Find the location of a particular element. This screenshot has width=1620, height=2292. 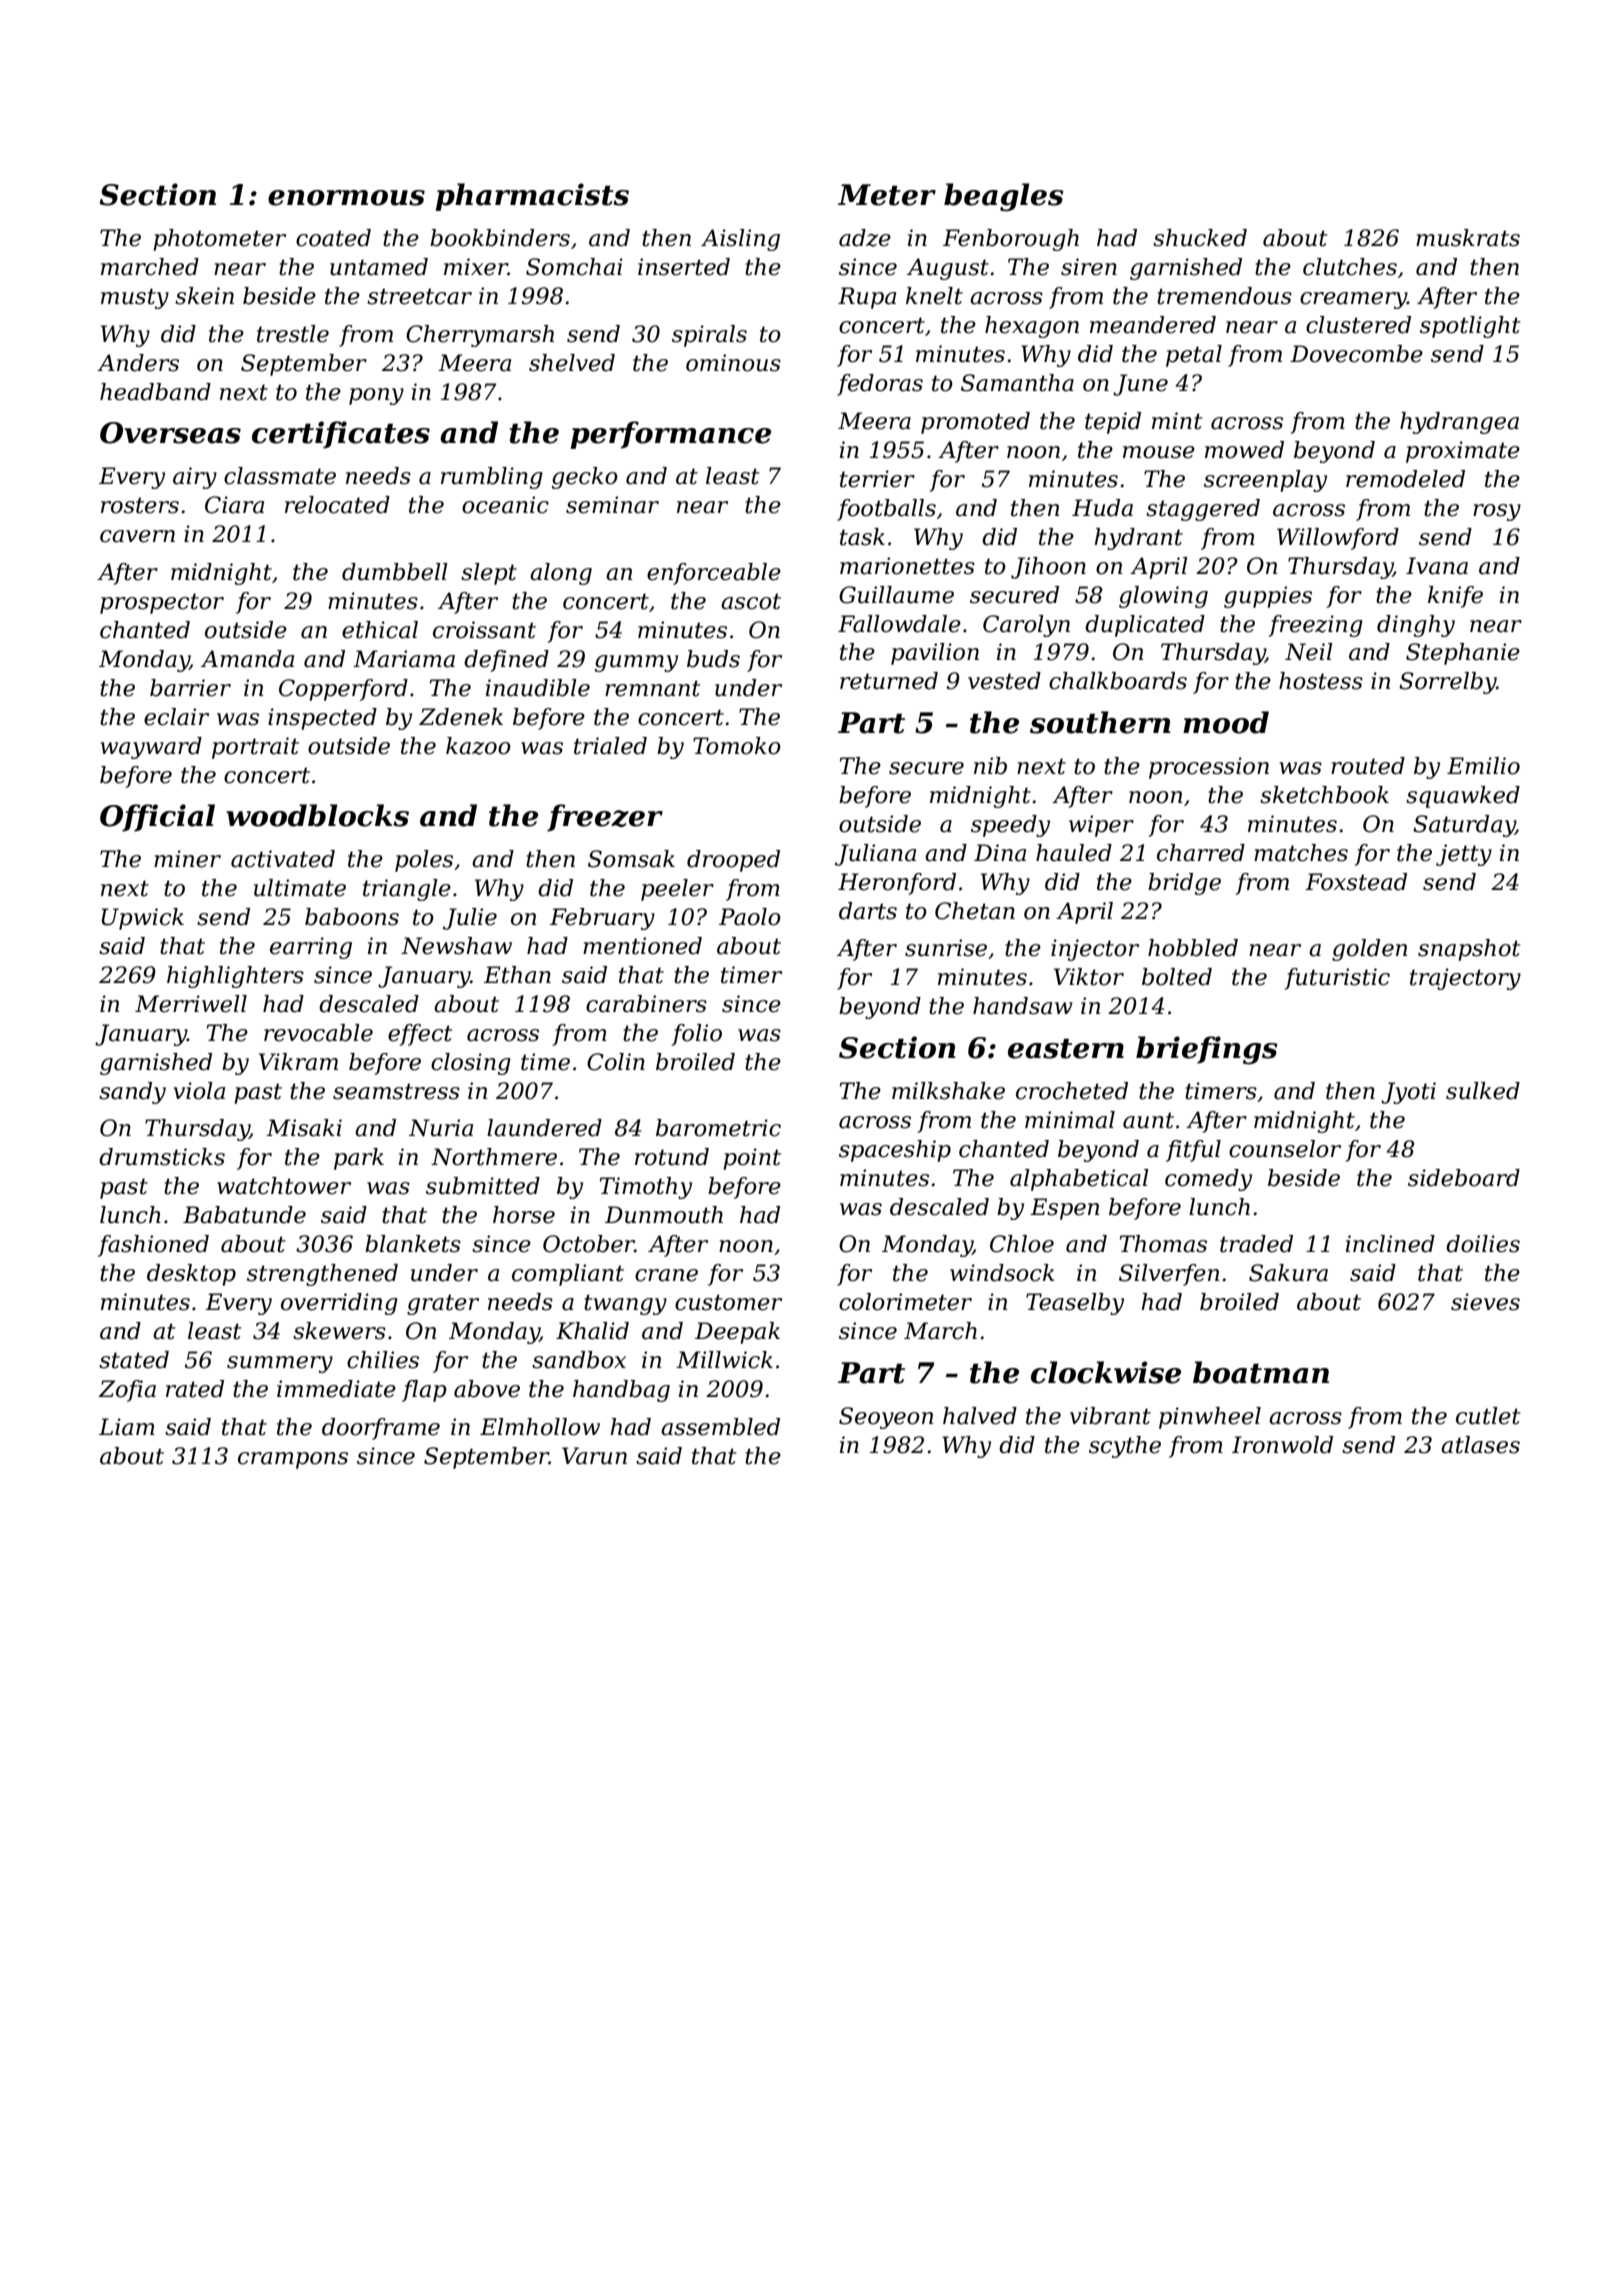

effect is located at coordinates (420, 1035).
